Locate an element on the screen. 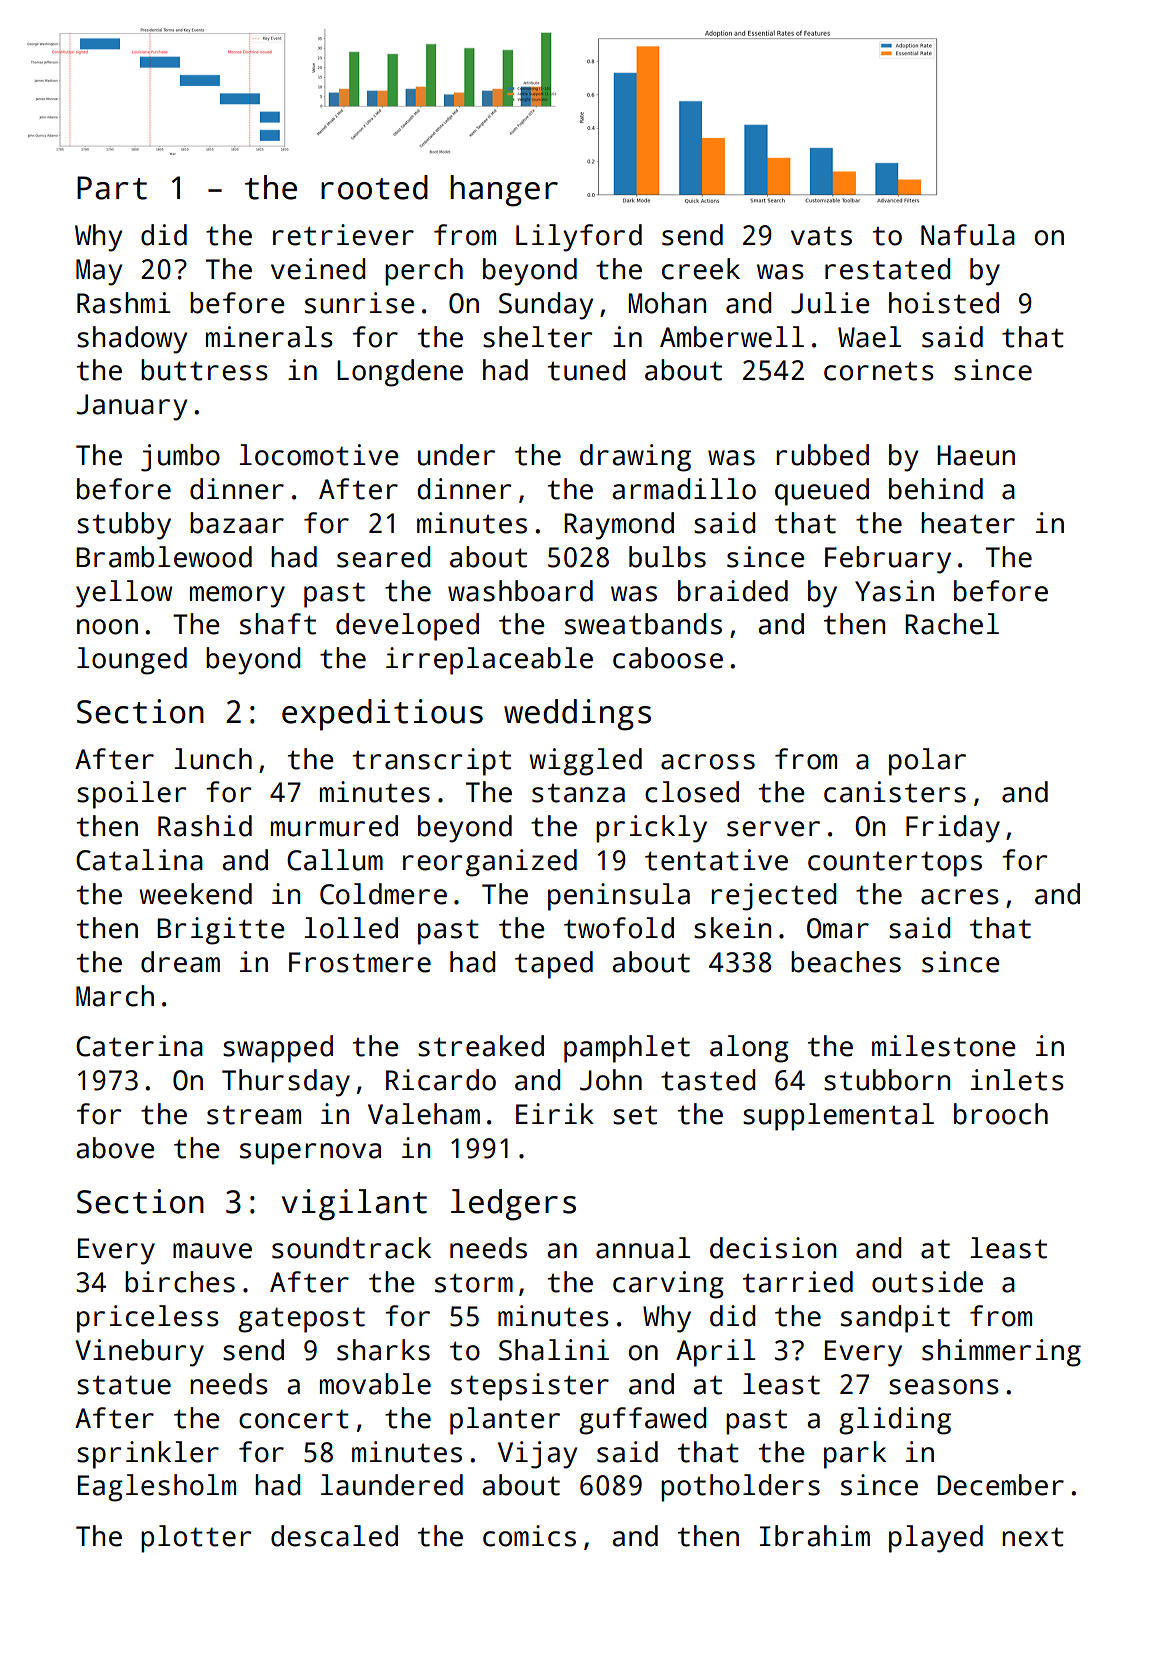 This screenshot has width=1165, height=1654. comics is located at coordinates (529, 1536).
